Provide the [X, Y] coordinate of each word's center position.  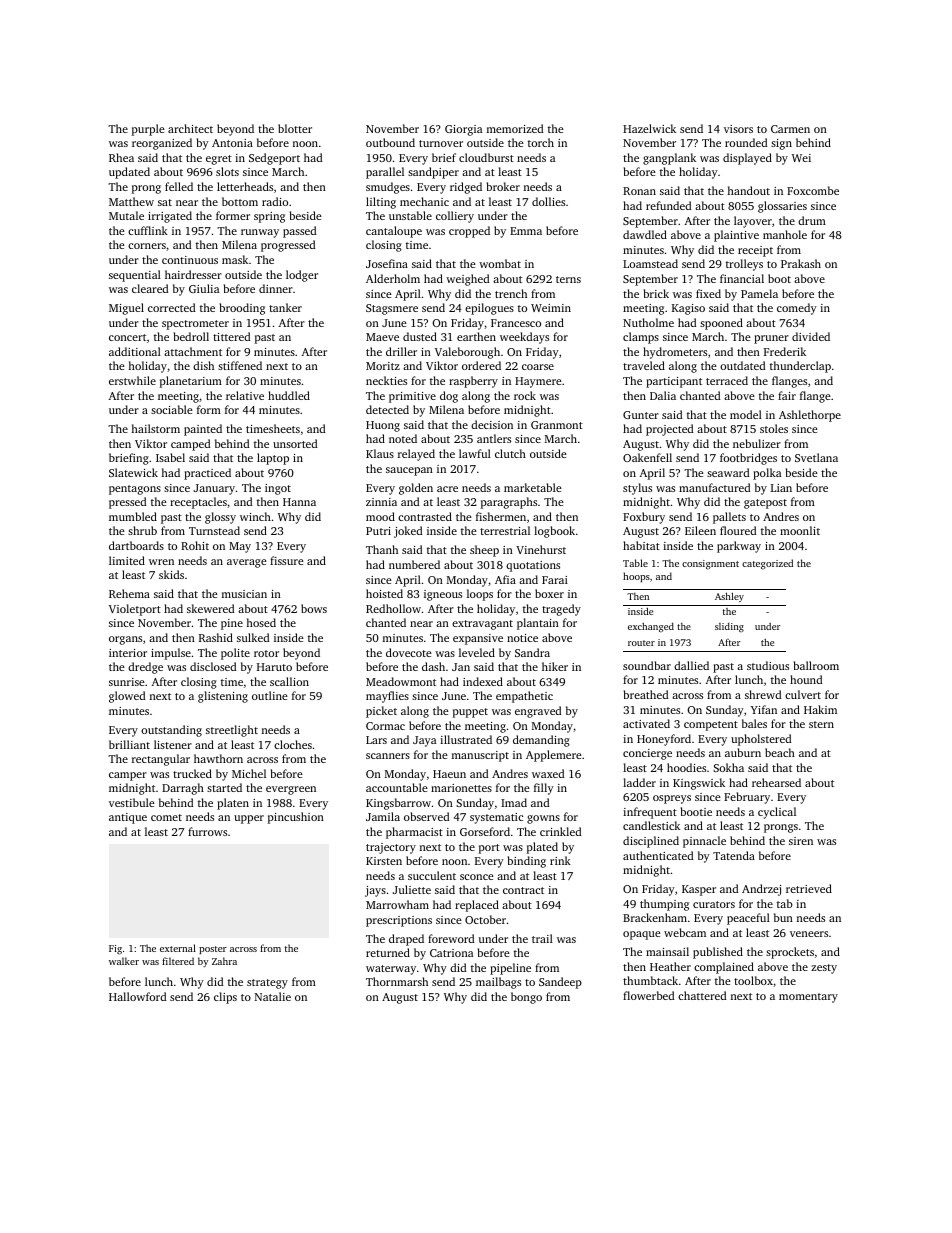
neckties [386, 380]
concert [127, 337]
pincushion [296, 818]
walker [124, 961]
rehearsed [776, 782]
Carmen [790, 129]
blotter [295, 128]
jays [375, 891]
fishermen [501, 516]
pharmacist [414, 833]
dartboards [136, 545]
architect [190, 128]
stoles [774, 428]
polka [767, 474]
